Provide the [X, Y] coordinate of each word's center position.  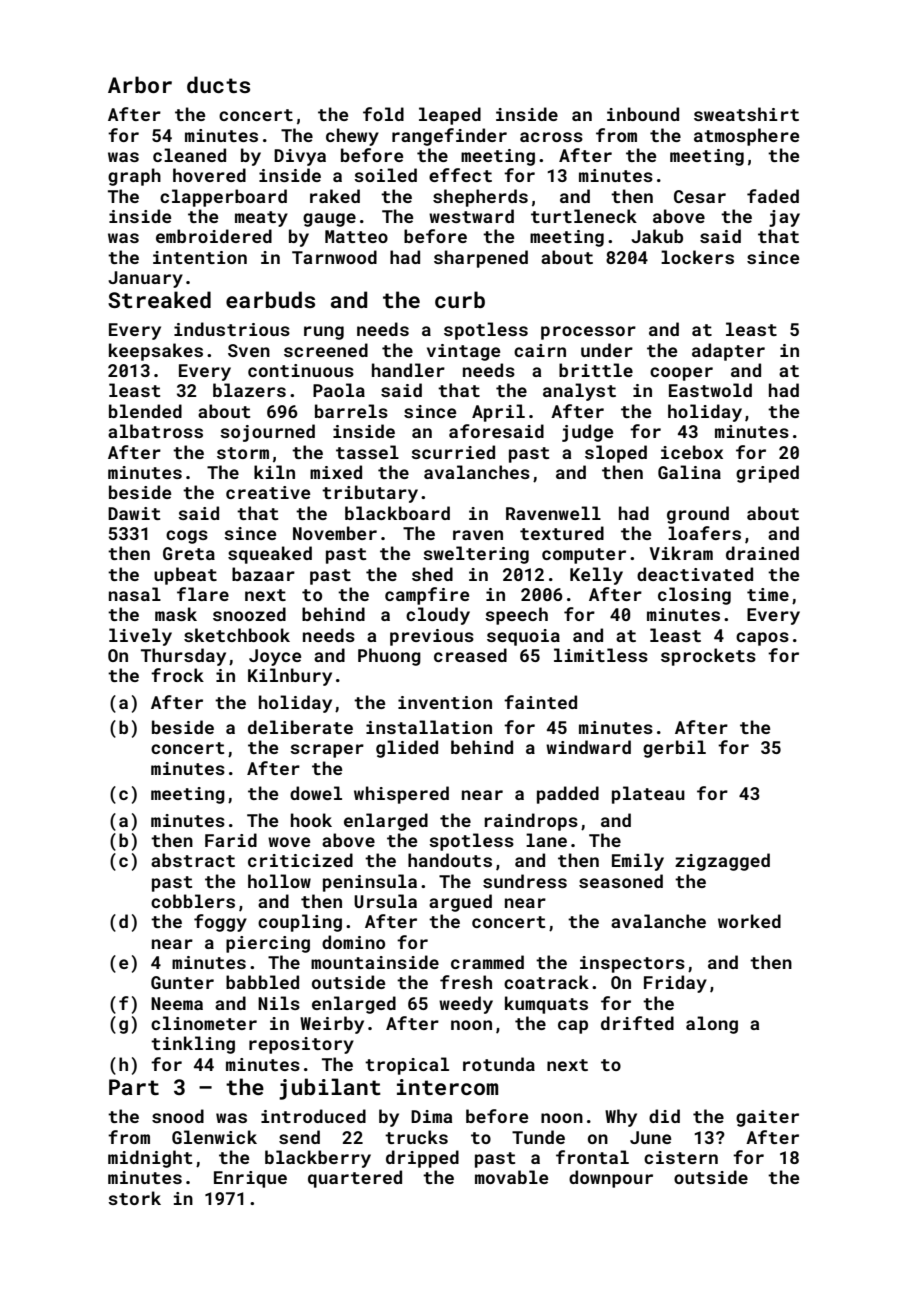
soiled [385, 175]
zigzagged [722, 862]
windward [588, 747]
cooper [681, 374]
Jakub [657, 236]
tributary [370, 494]
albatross [155, 431]
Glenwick [214, 1137]
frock [177, 675]
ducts [218, 84]
